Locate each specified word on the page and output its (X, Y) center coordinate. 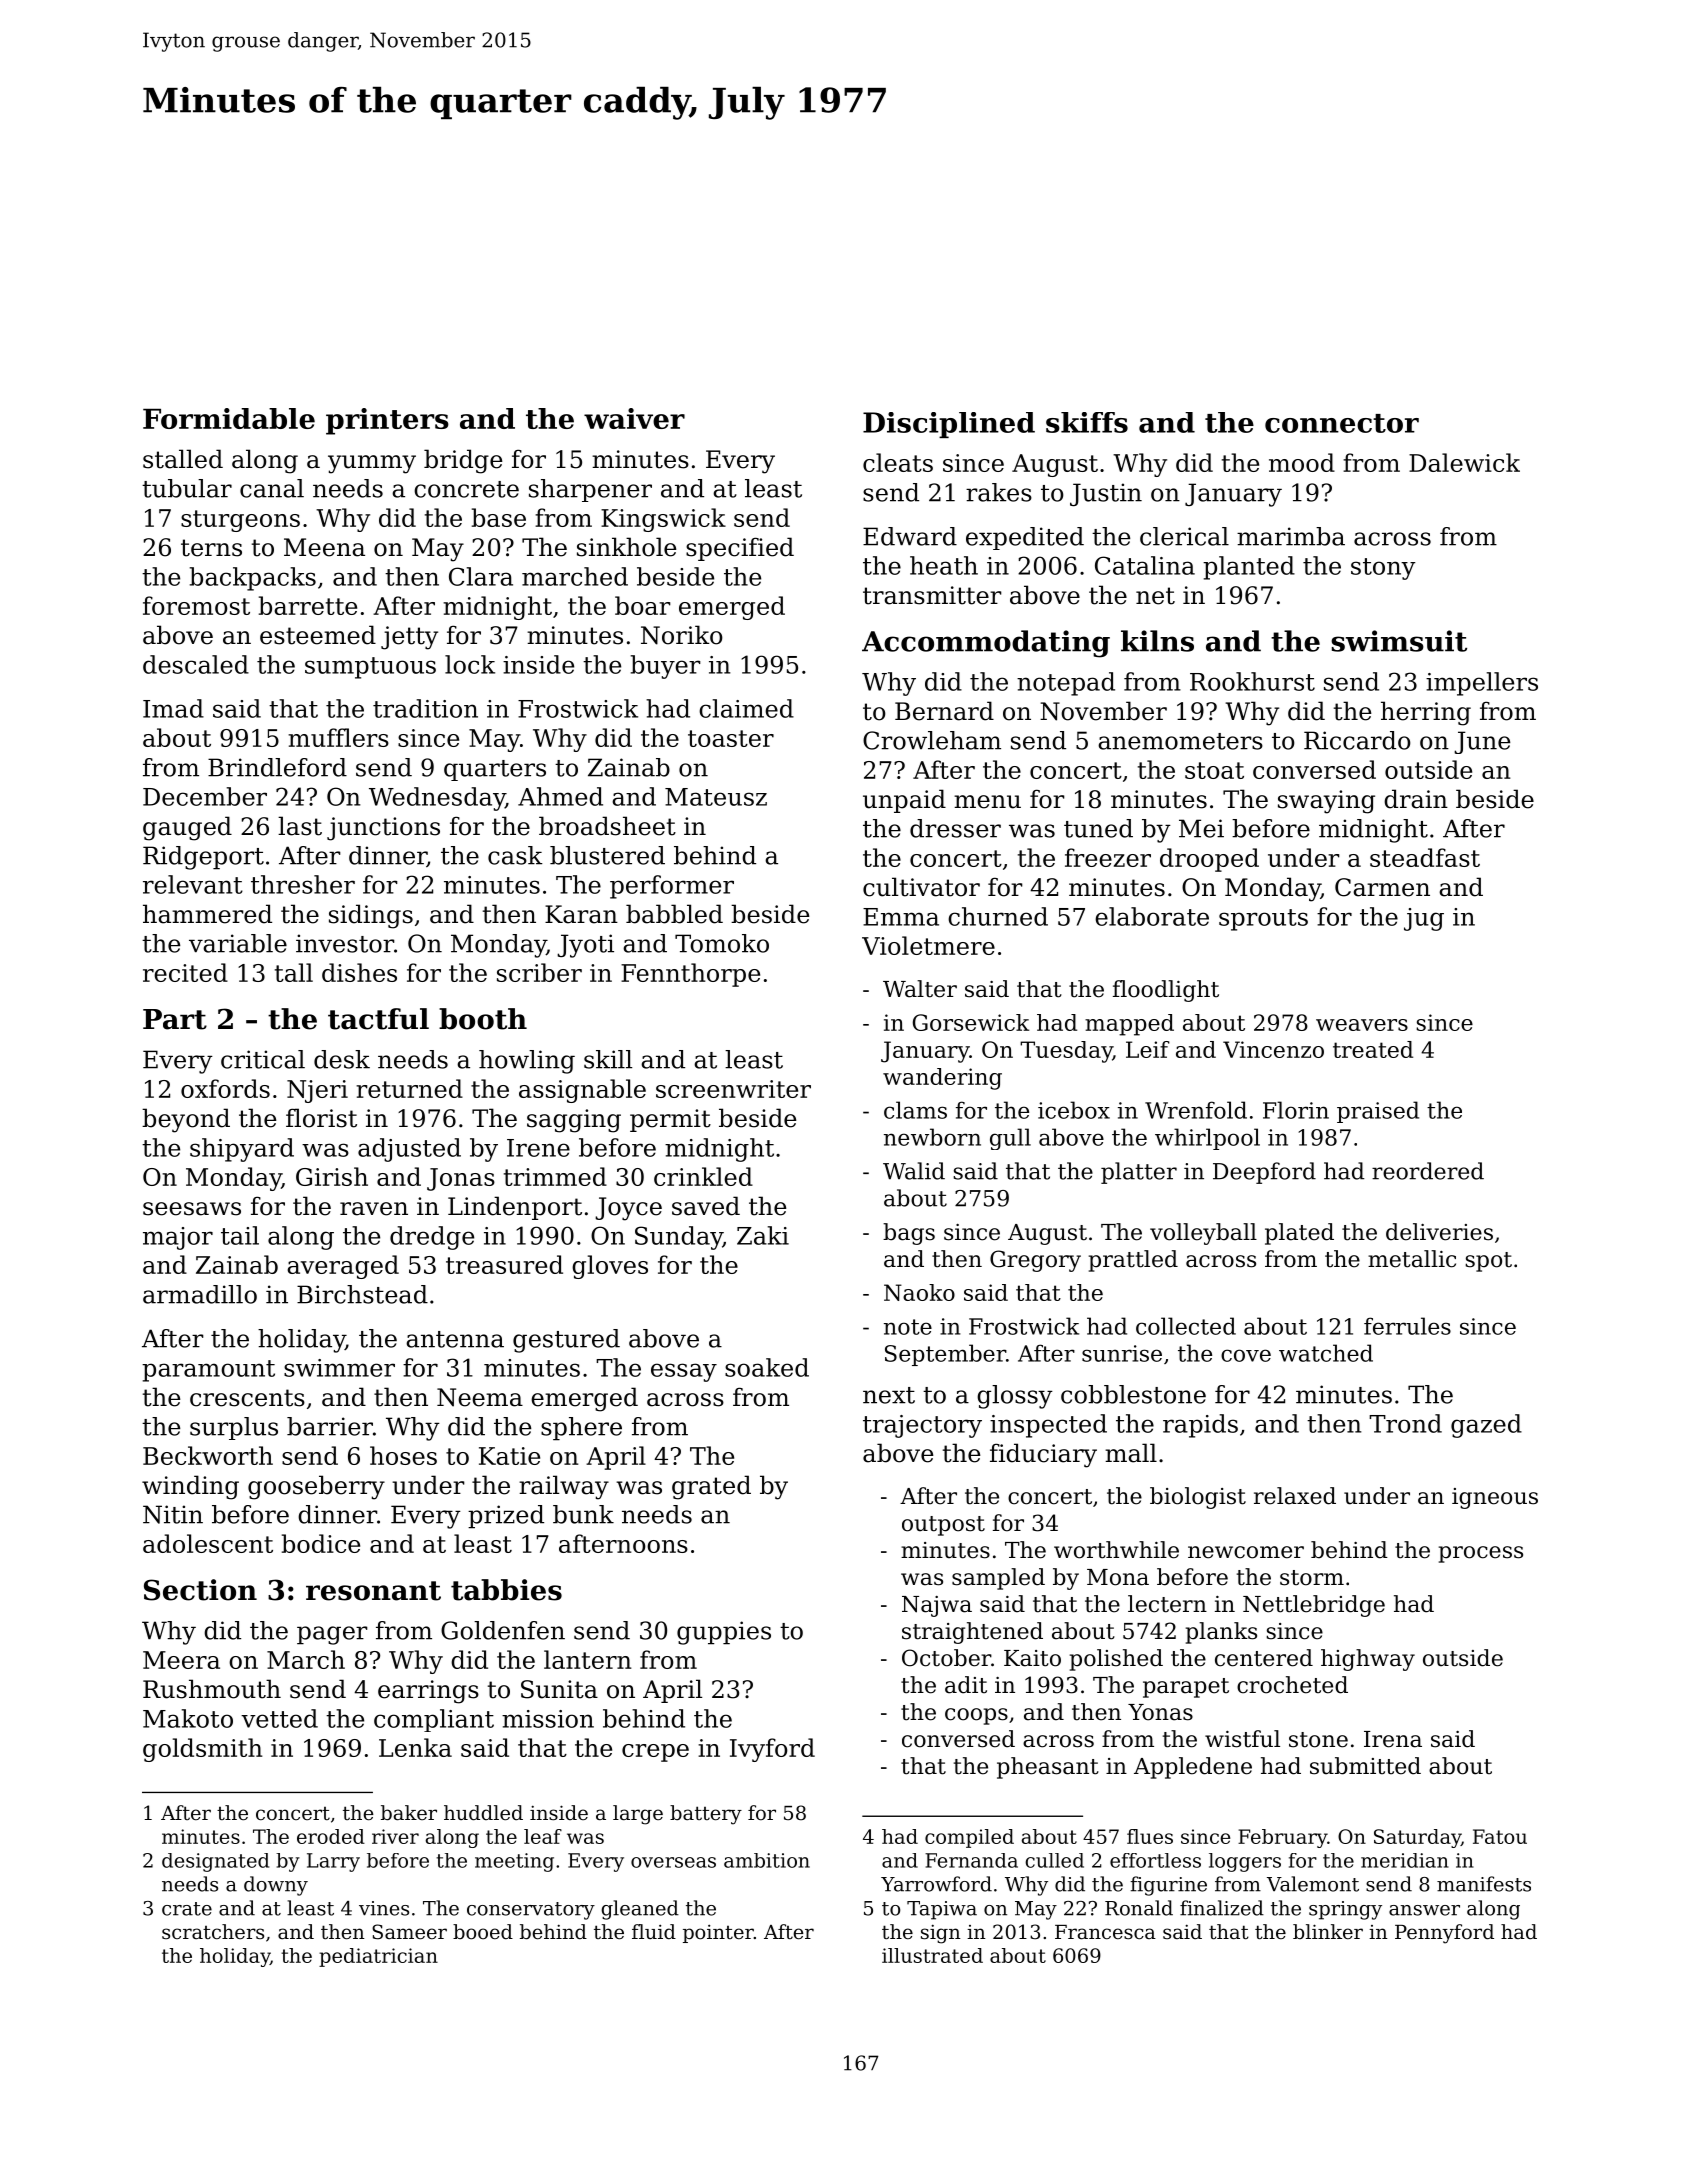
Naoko (919, 1292)
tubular (187, 488)
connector (1342, 423)
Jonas (461, 1179)
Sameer (409, 1932)
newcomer (1246, 1552)
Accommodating (986, 644)
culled (1054, 1860)
